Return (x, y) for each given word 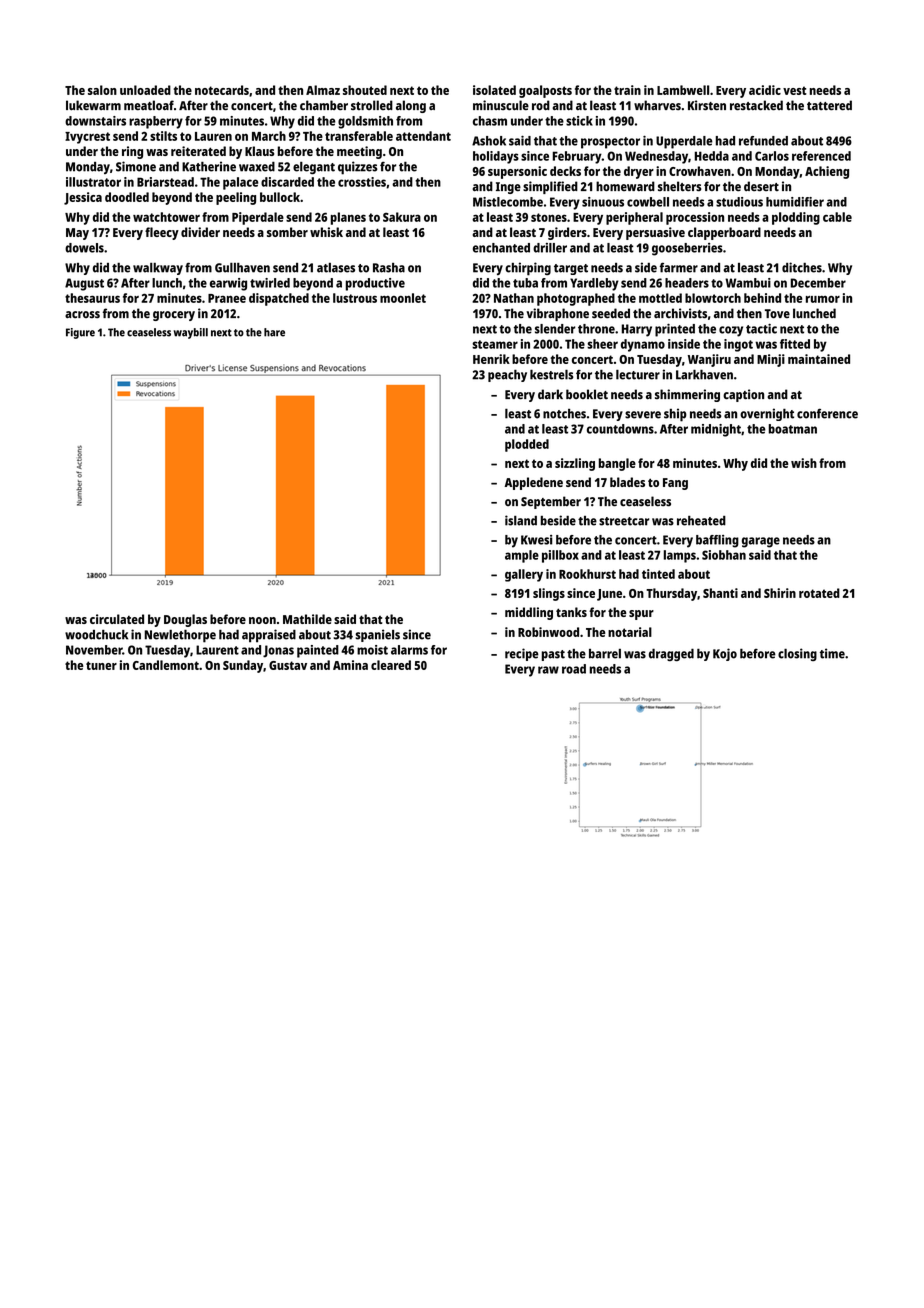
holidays (496, 157)
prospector (610, 143)
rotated (819, 593)
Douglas (185, 620)
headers (687, 283)
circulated (117, 619)
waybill (191, 333)
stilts (163, 136)
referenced (821, 156)
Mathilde (307, 619)
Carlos (772, 156)
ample (522, 556)
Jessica (83, 198)
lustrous (355, 298)
